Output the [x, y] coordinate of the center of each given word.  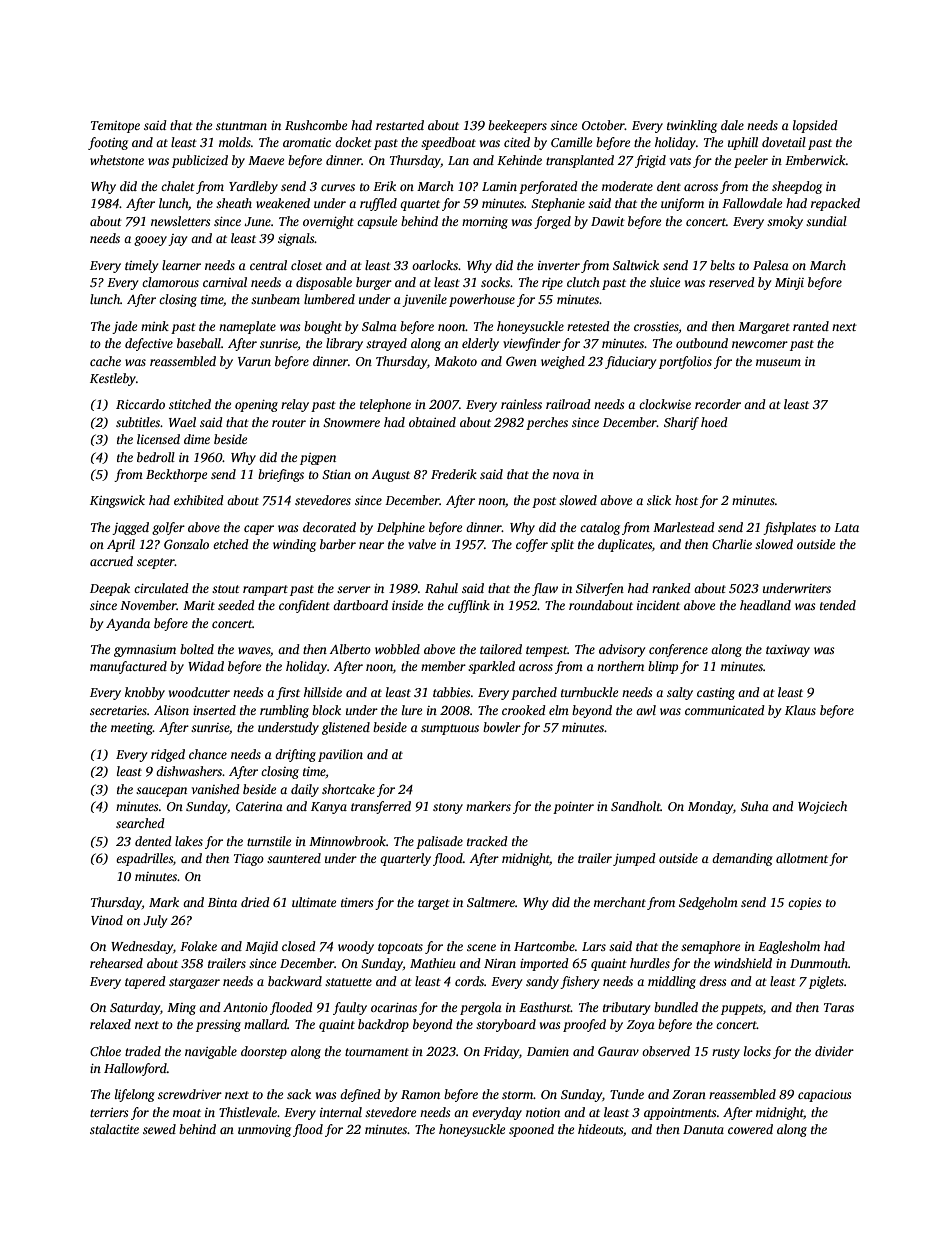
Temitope [115, 127]
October [603, 125]
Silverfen [600, 589]
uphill [743, 143]
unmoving [264, 1131]
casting [716, 694]
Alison [171, 710]
